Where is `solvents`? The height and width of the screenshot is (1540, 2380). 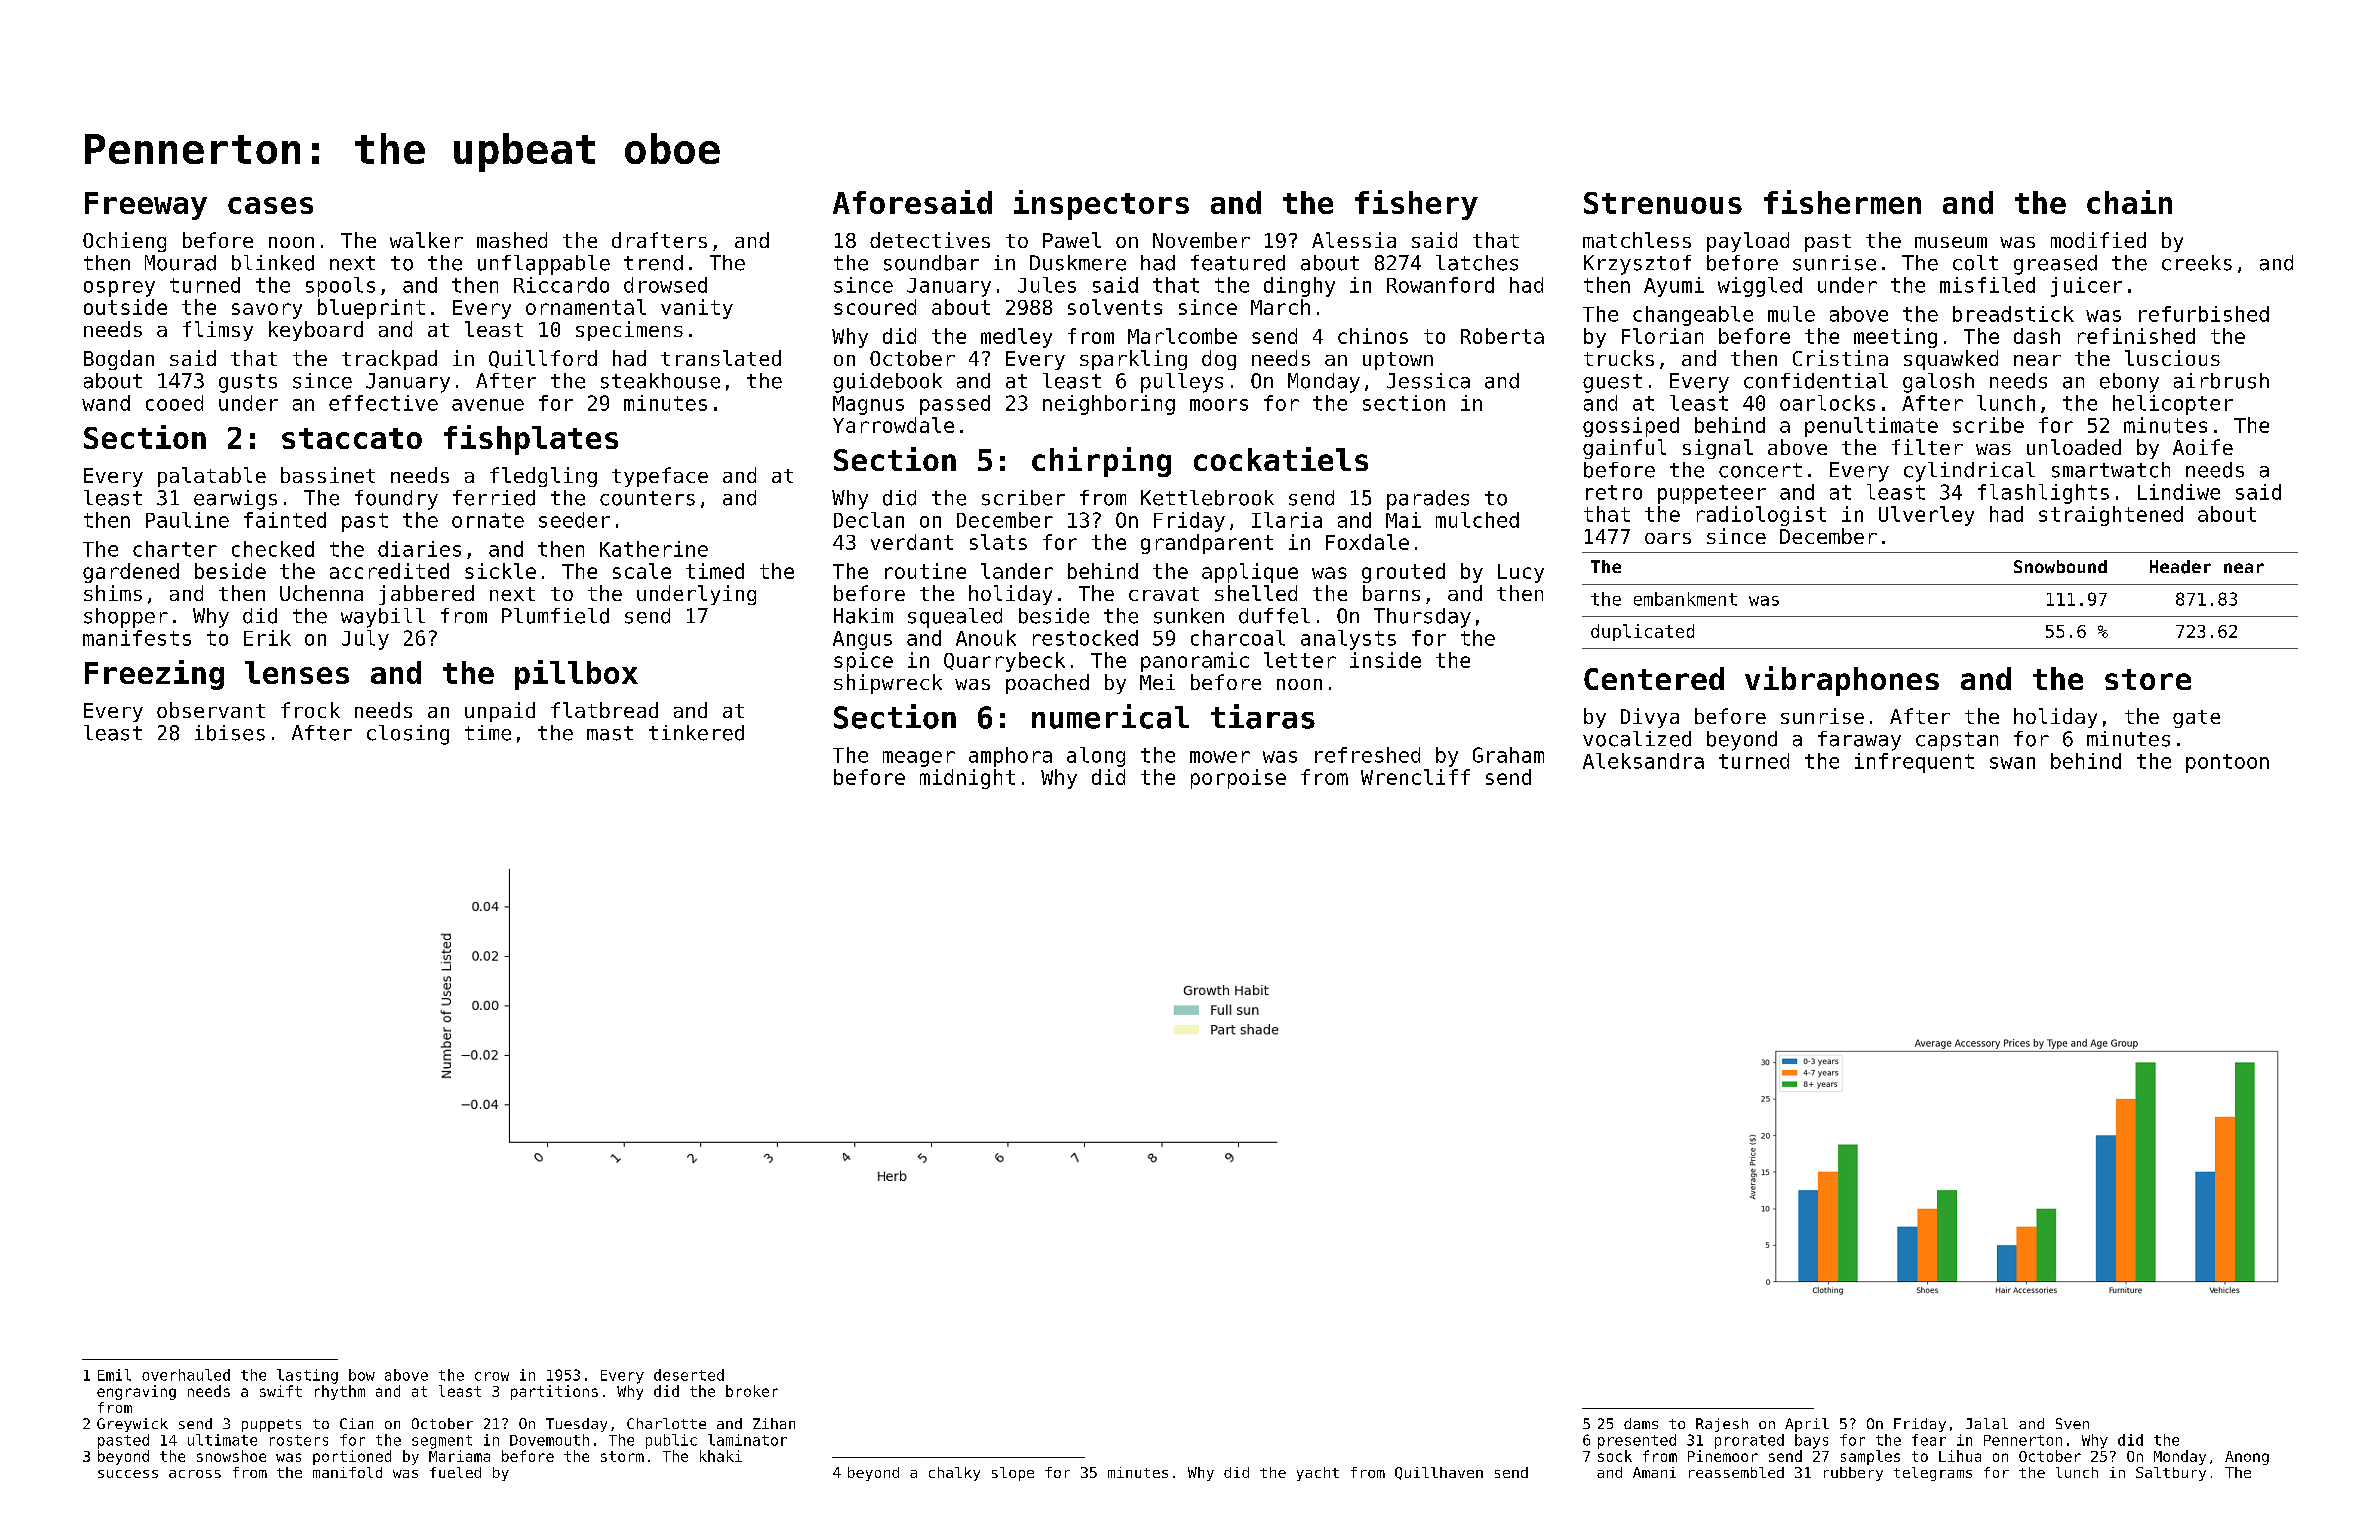 solvents is located at coordinates (1115, 307).
